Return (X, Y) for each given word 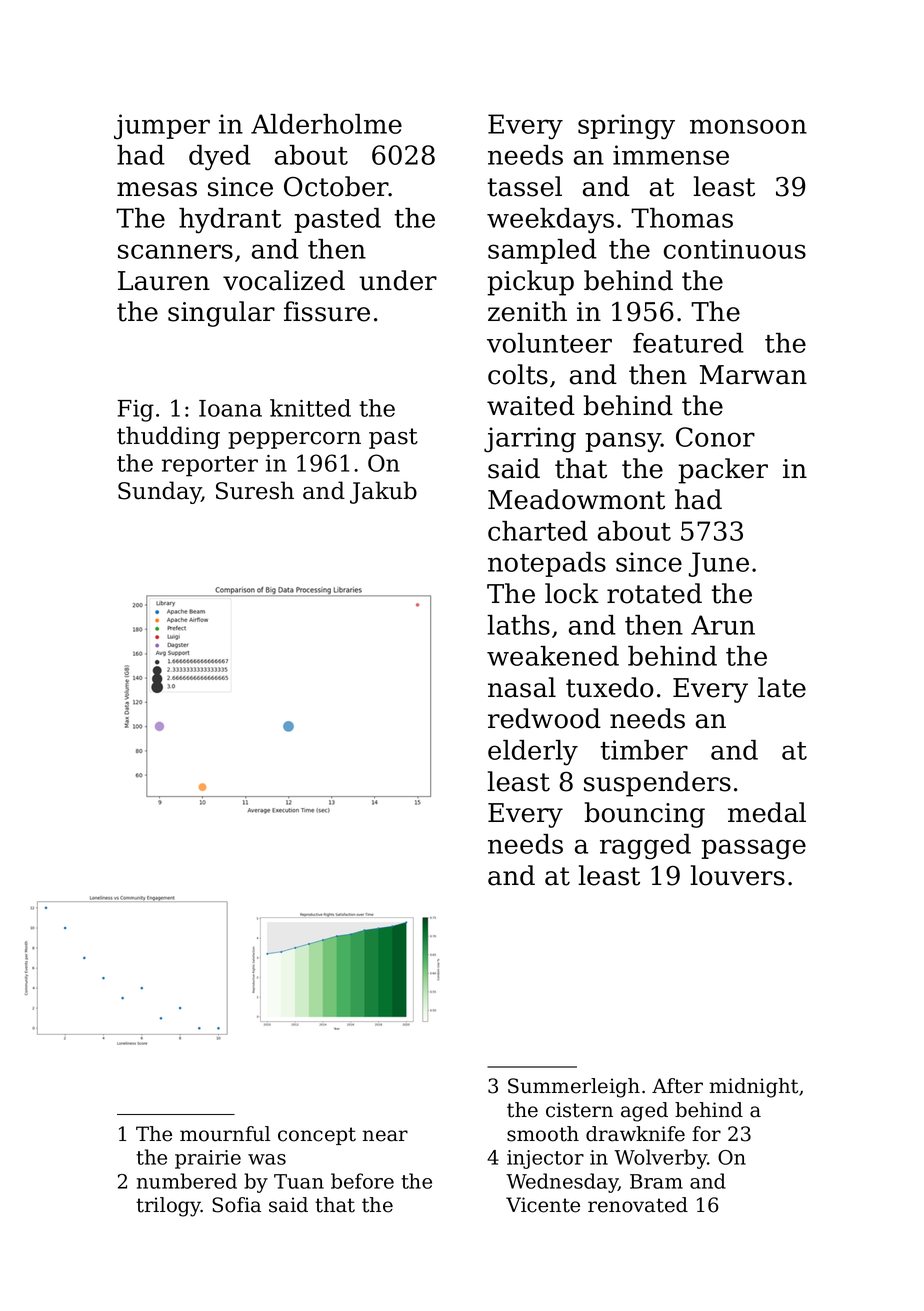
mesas (157, 189)
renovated (638, 1205)
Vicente (543, 1205)
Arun (723, 625)
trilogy (168, 1207)
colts (518, 374)
